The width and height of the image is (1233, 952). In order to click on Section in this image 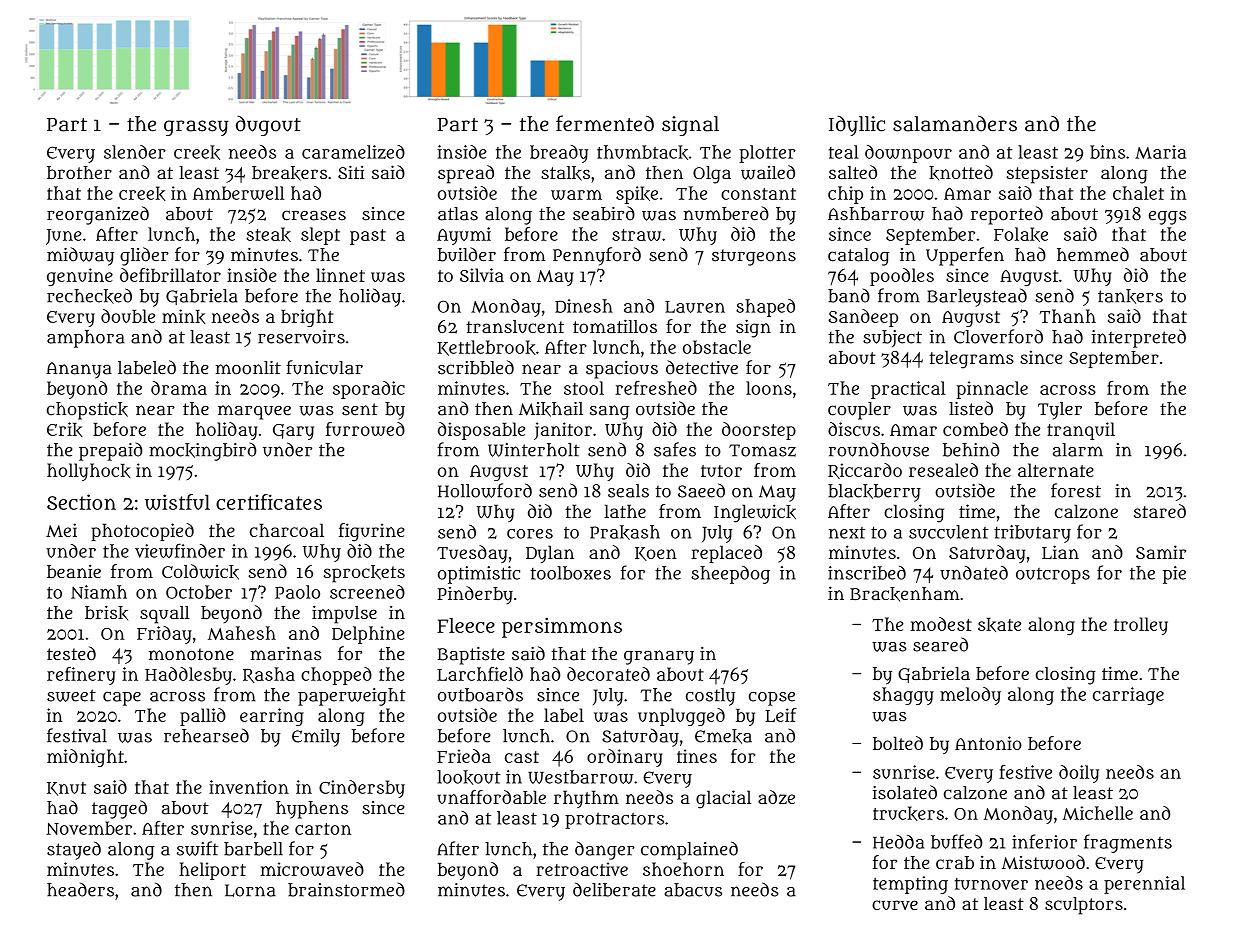, I will do `click(81, 502)`.
